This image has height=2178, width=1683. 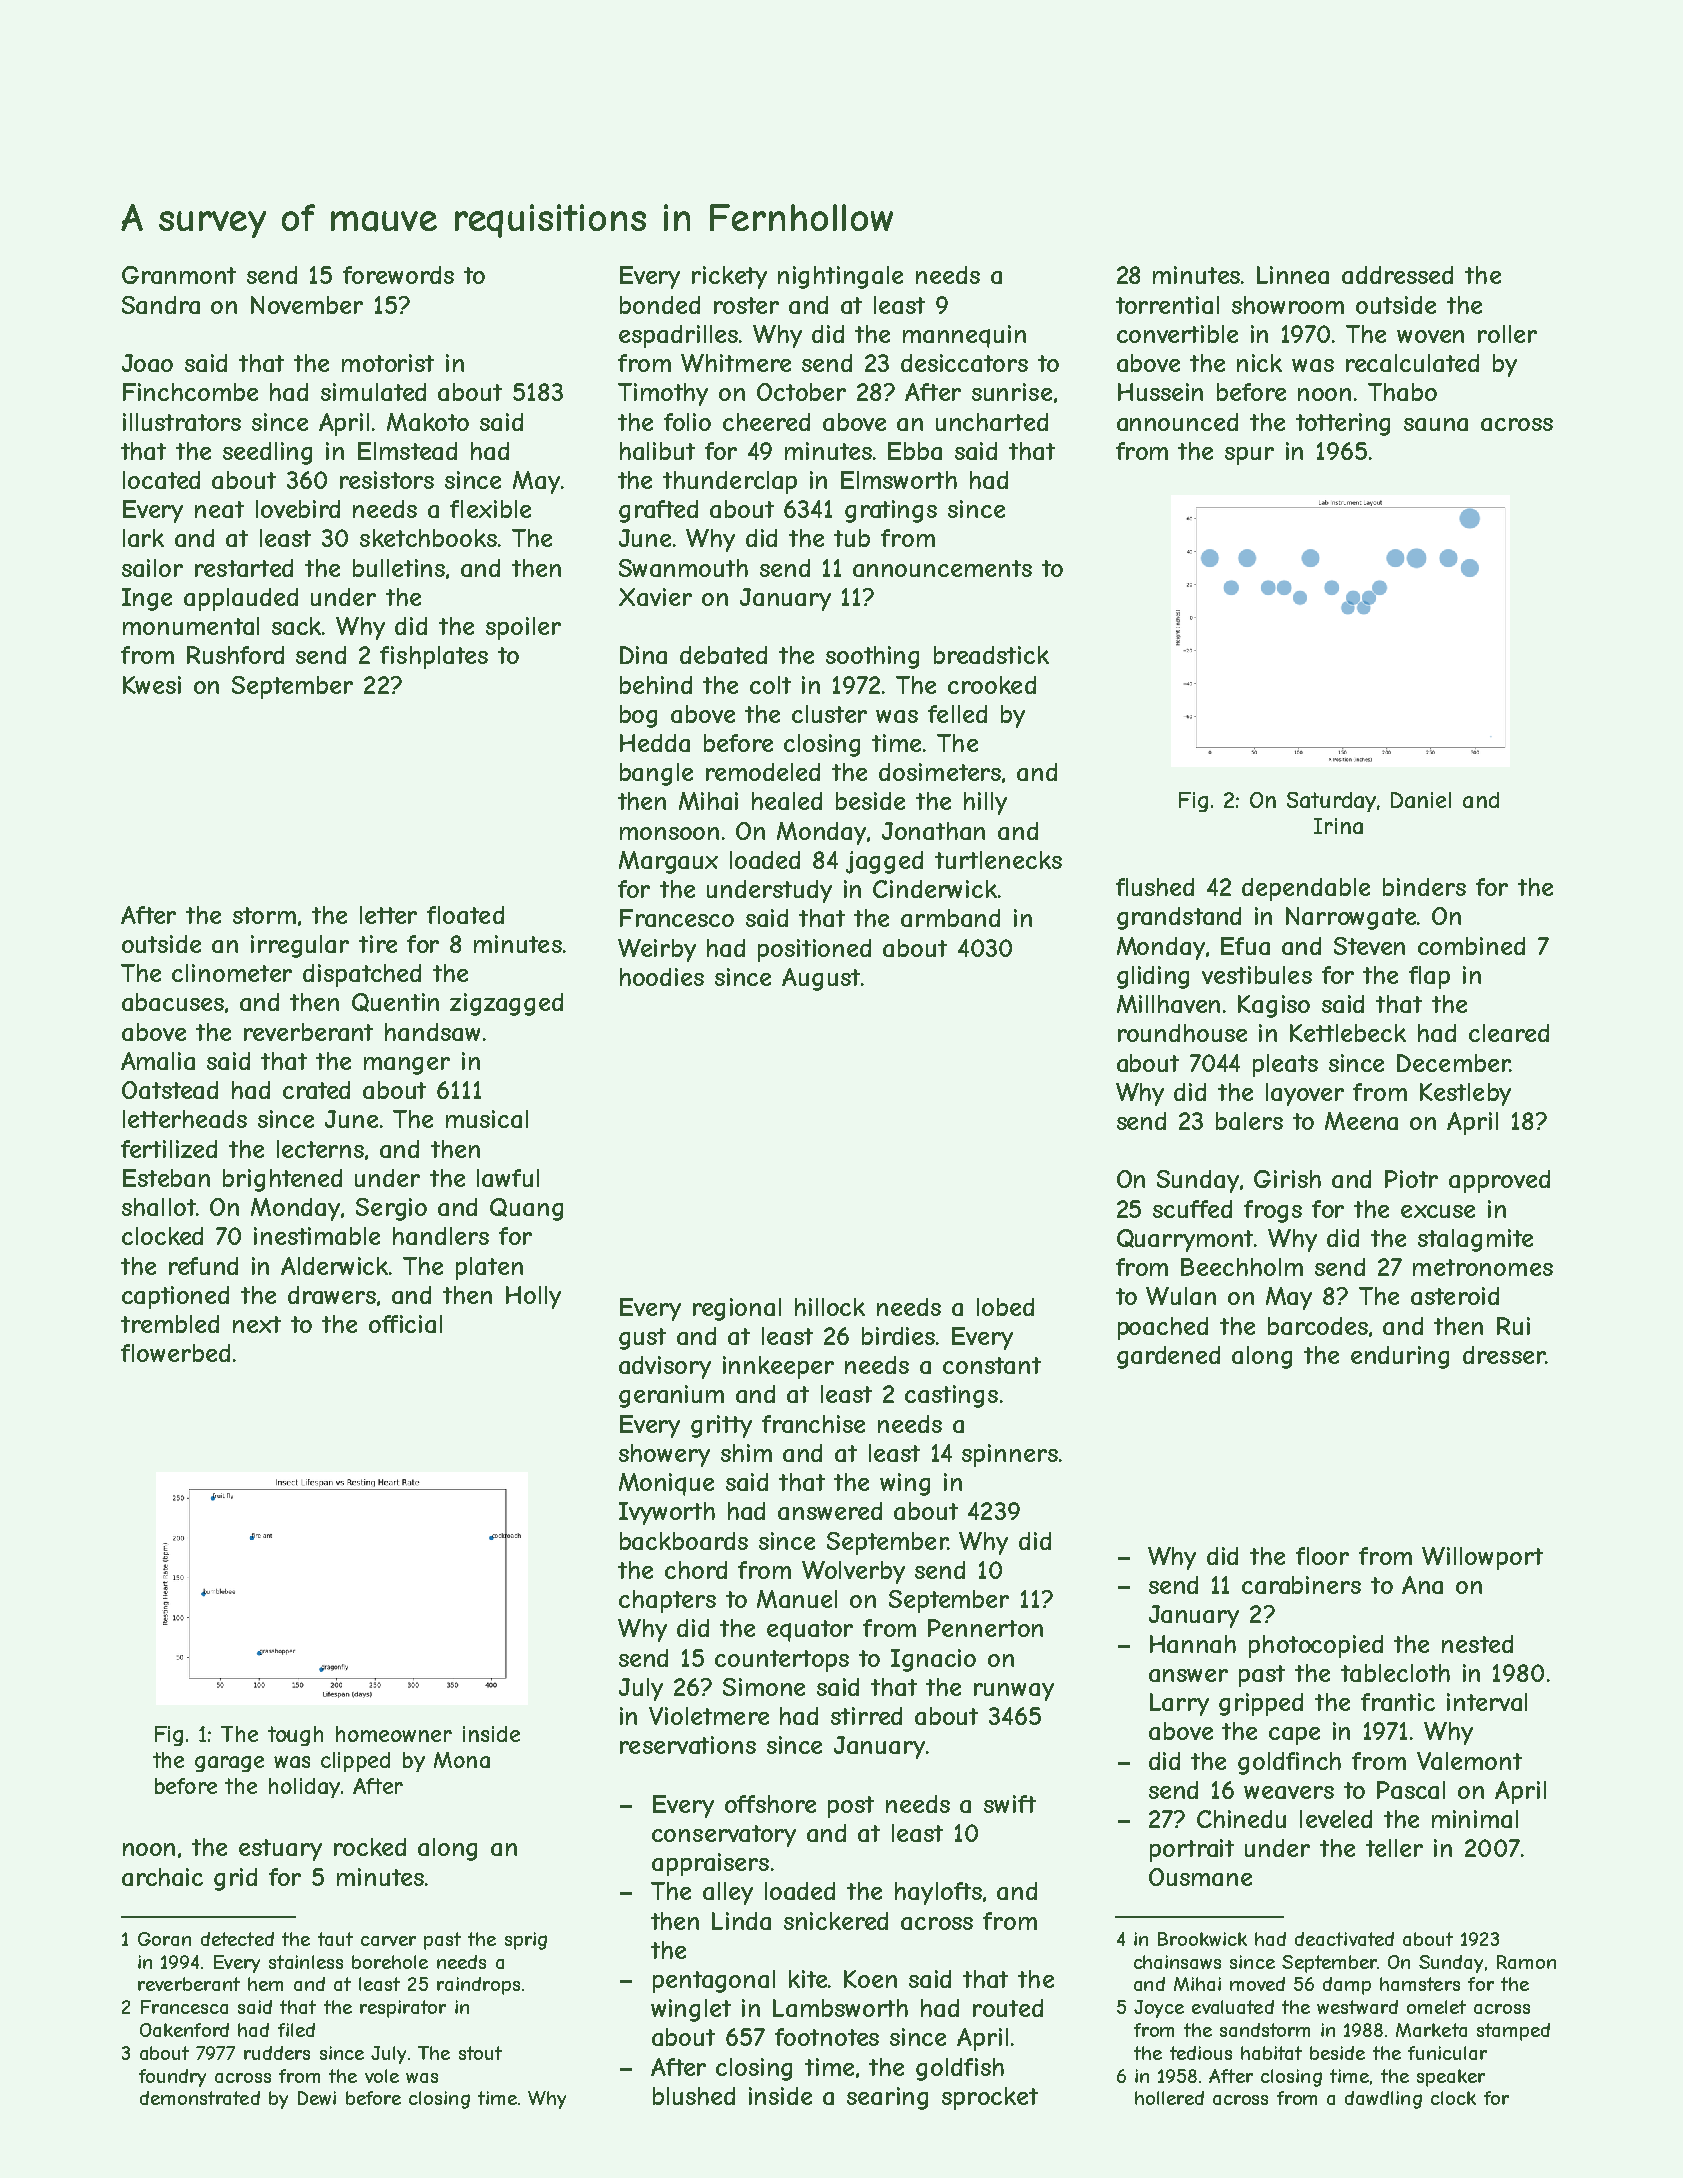 I want to click on Hannah, so click(x=1193, y=1644).
